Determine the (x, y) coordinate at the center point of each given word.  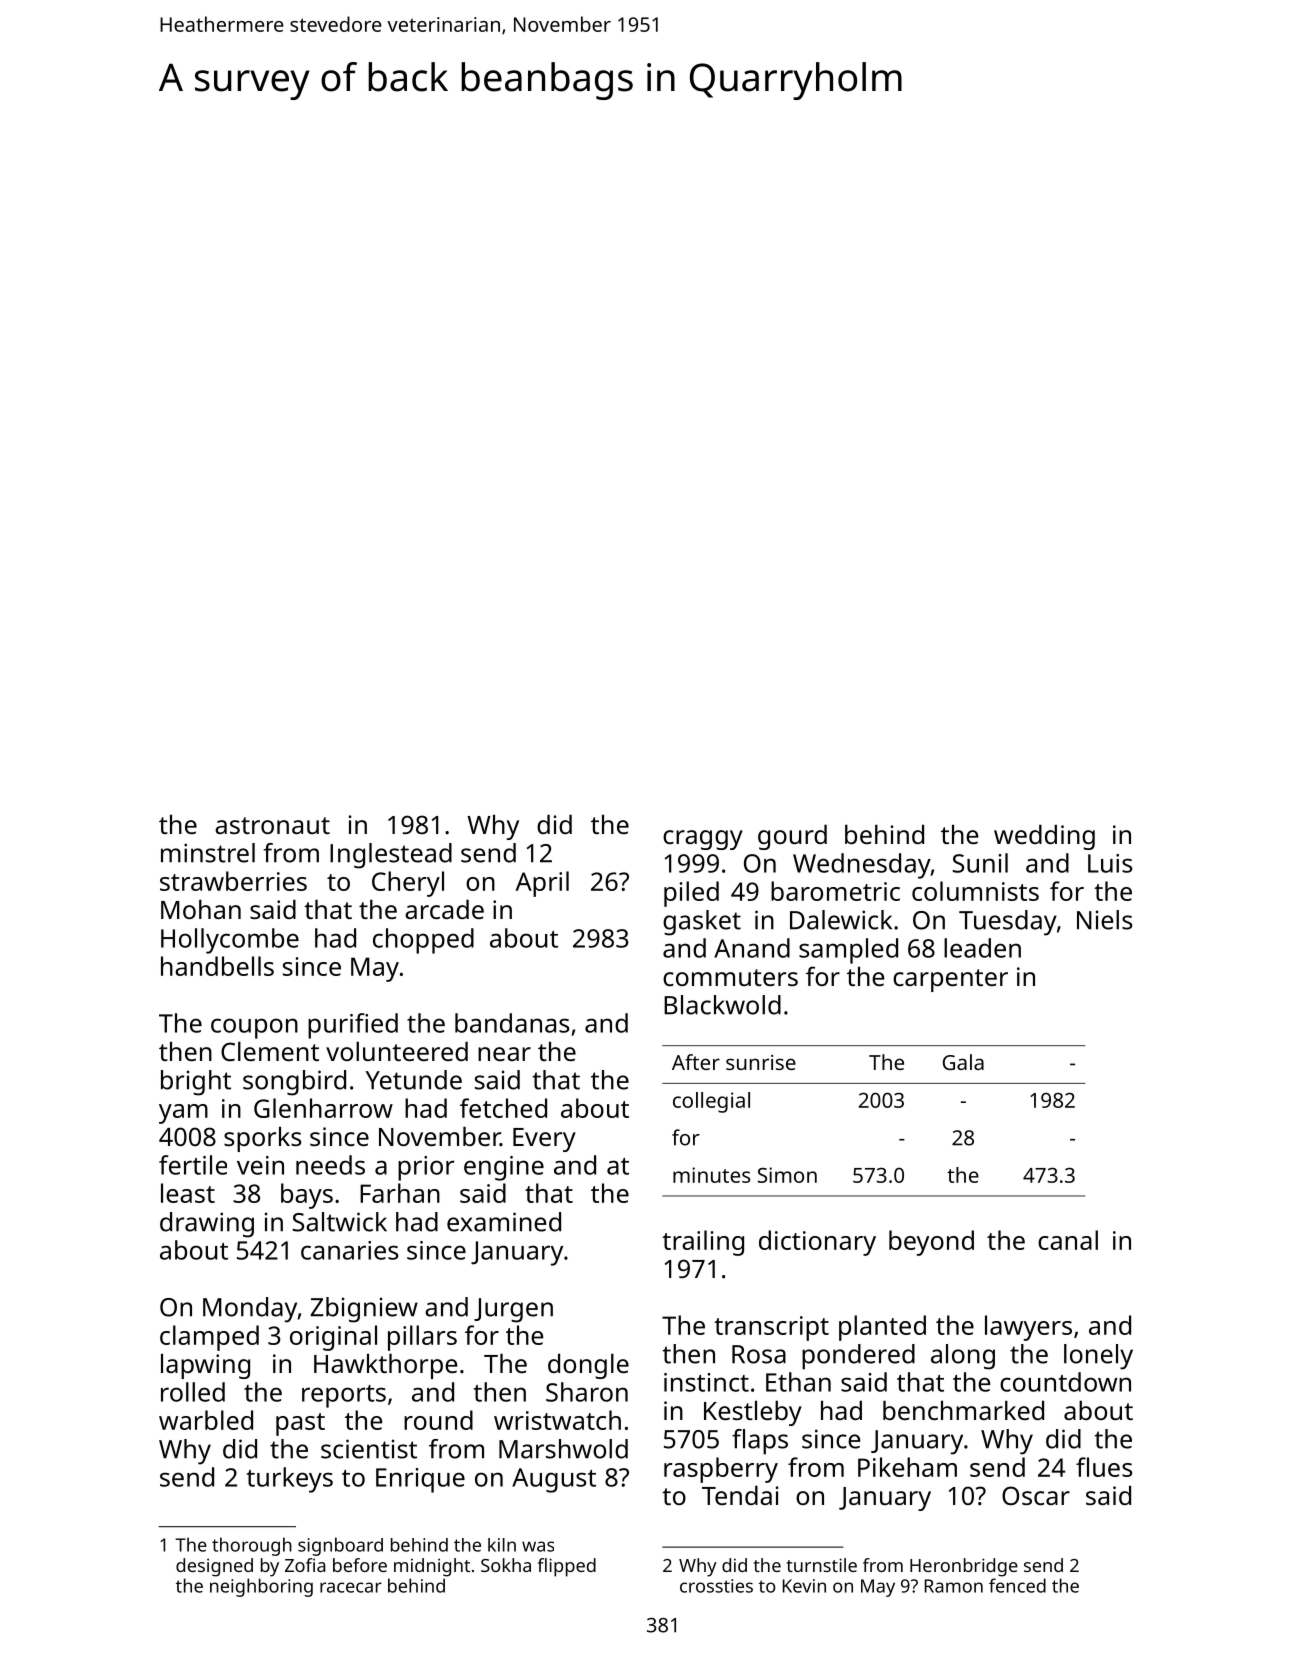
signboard (340, 1546)
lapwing (205, 1366)
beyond (931, 1243)
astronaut (272, 825)
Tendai (740, 1495)
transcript (771, 1328)
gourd (792, 837)
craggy (703, 840)
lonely (1098, 1357)
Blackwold (722, 1005)
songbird (294, 1083)
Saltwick (340, 1222)
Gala (963, 1062)
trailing (703, 1243)
